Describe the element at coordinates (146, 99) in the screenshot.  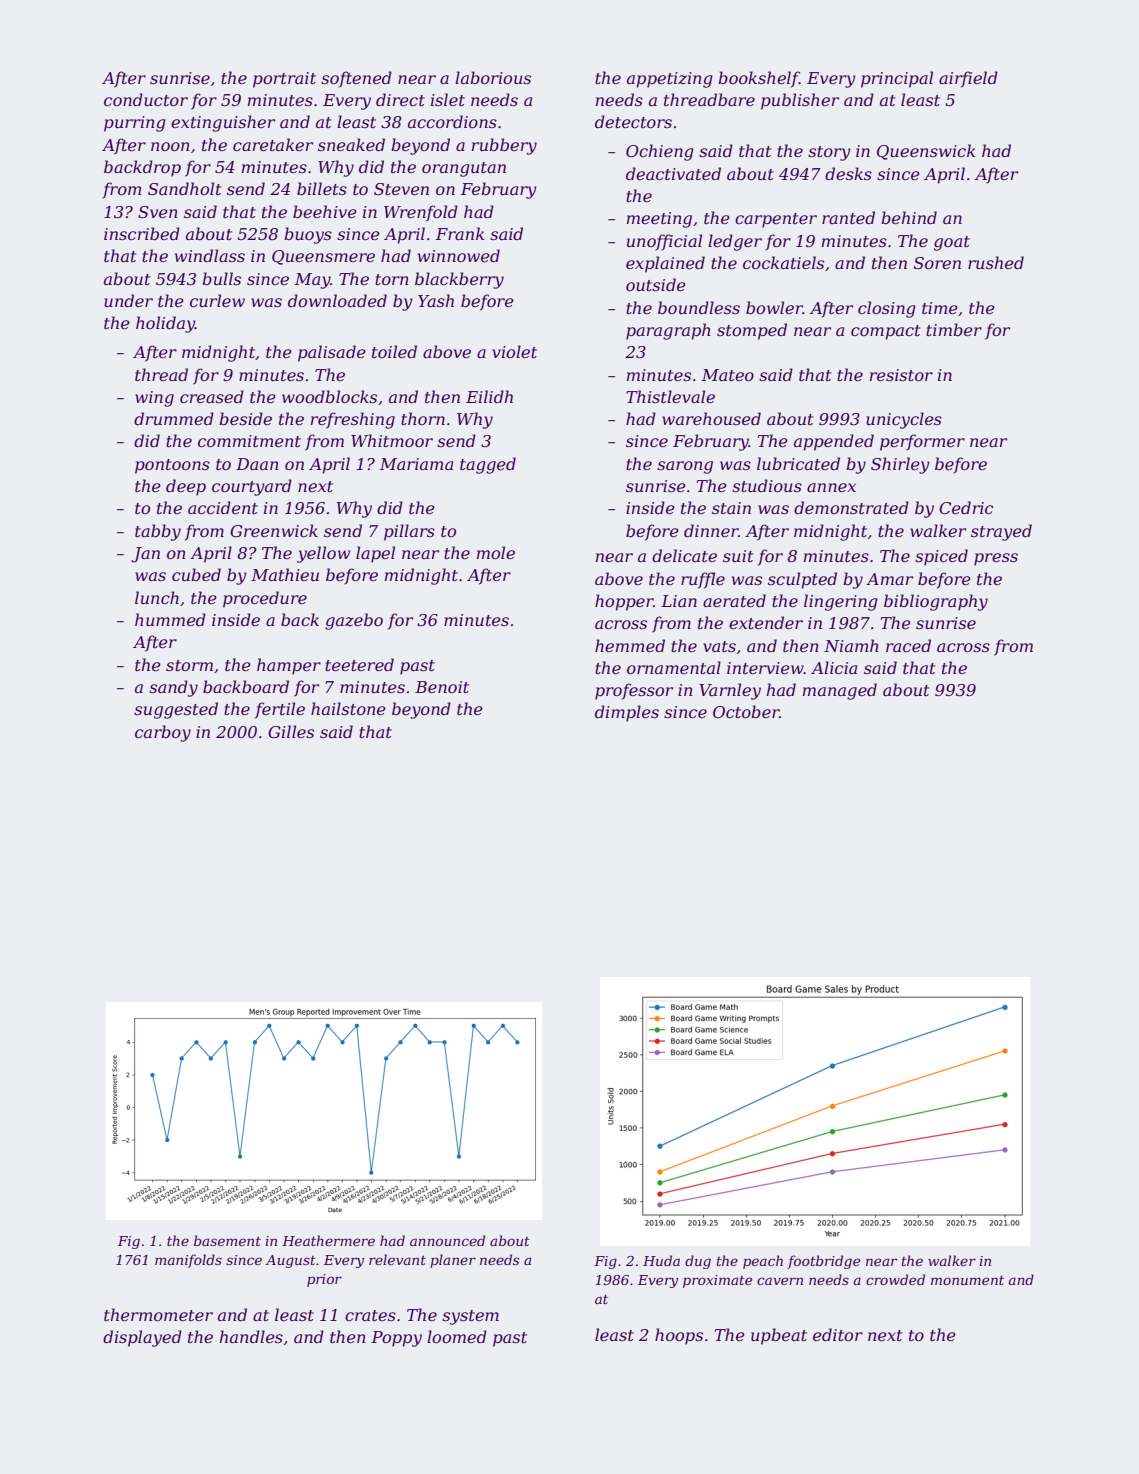
I see `conductor` at that location.
